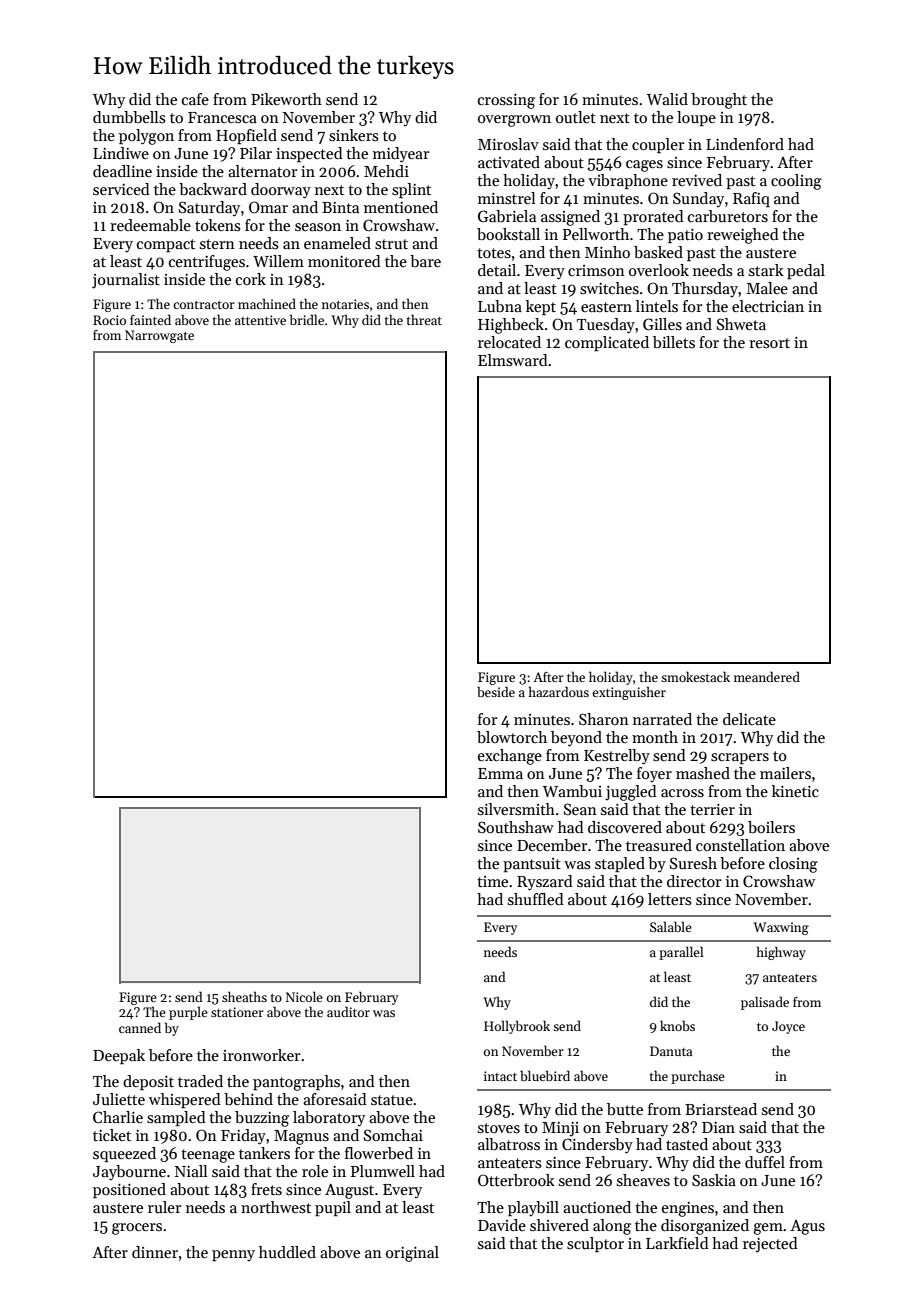 The width and height of the screenshot is (924, 1314). Describe the element at coordinates (516, 1180) in the screenshot. I see `Otterbrook` at that location.
